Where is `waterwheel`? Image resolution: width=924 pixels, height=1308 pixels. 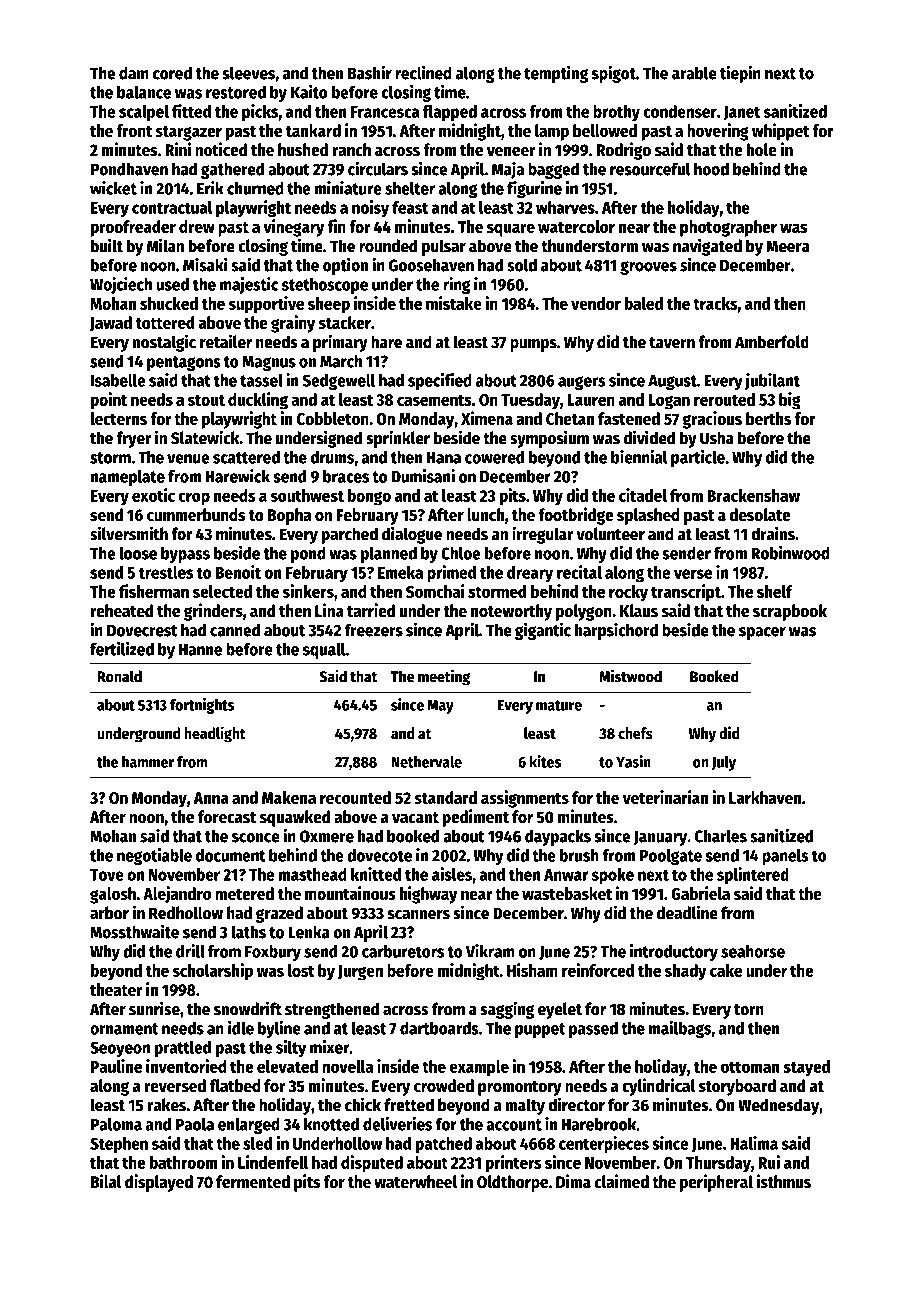 waterwheel is located at coordinates (415, 1182).
